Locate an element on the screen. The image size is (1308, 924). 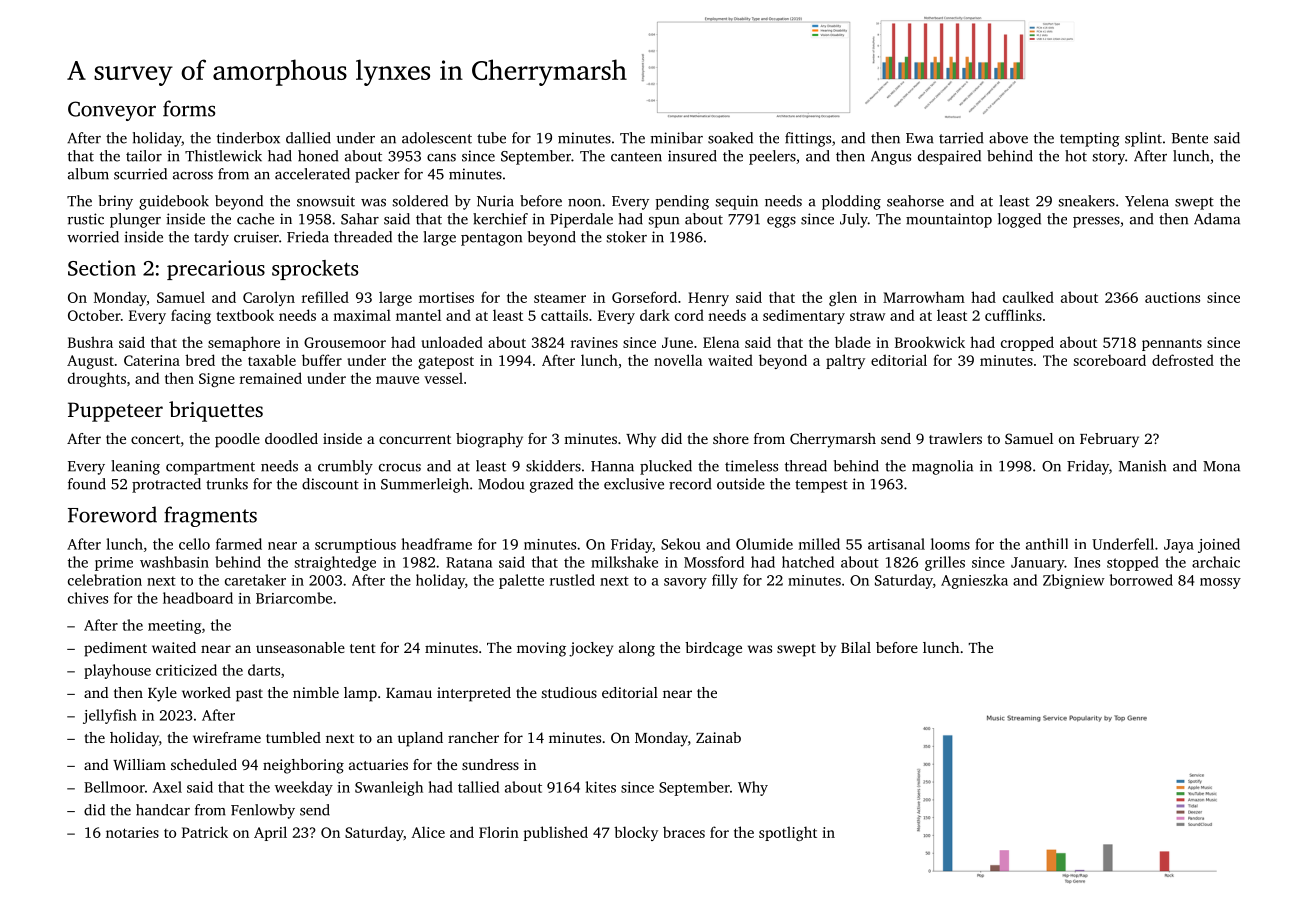
braces is located at coordinates (684, 832).
